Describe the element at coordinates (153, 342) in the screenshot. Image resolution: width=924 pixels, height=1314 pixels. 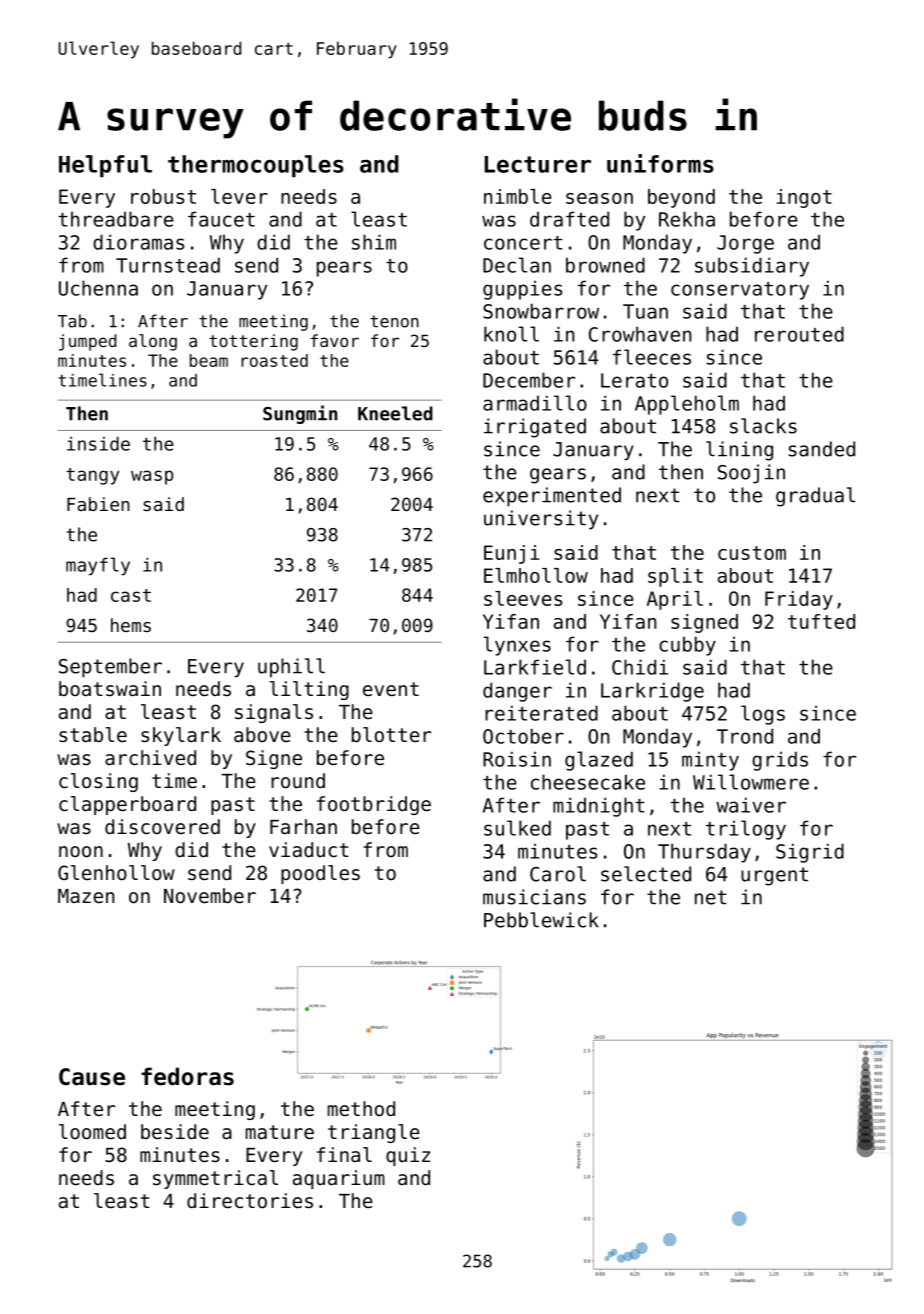
I see `along` at that location.
